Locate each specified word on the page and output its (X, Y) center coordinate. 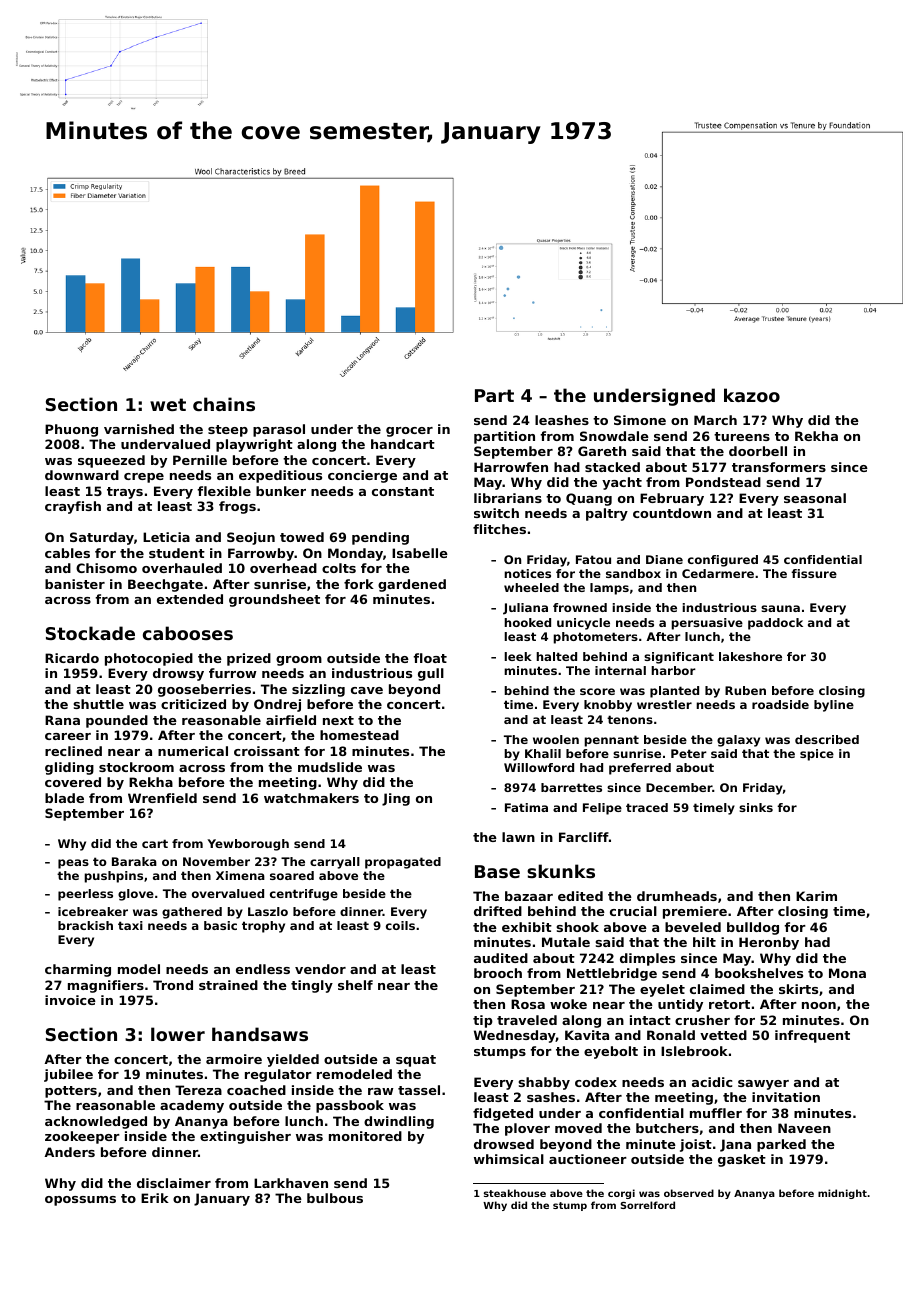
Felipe (602, 809)
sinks (756, 807)
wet (168, 404)
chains (224, 404)
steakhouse (515, 1193)
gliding (69, 768)
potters (71, 1092)
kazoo (752, 395)
